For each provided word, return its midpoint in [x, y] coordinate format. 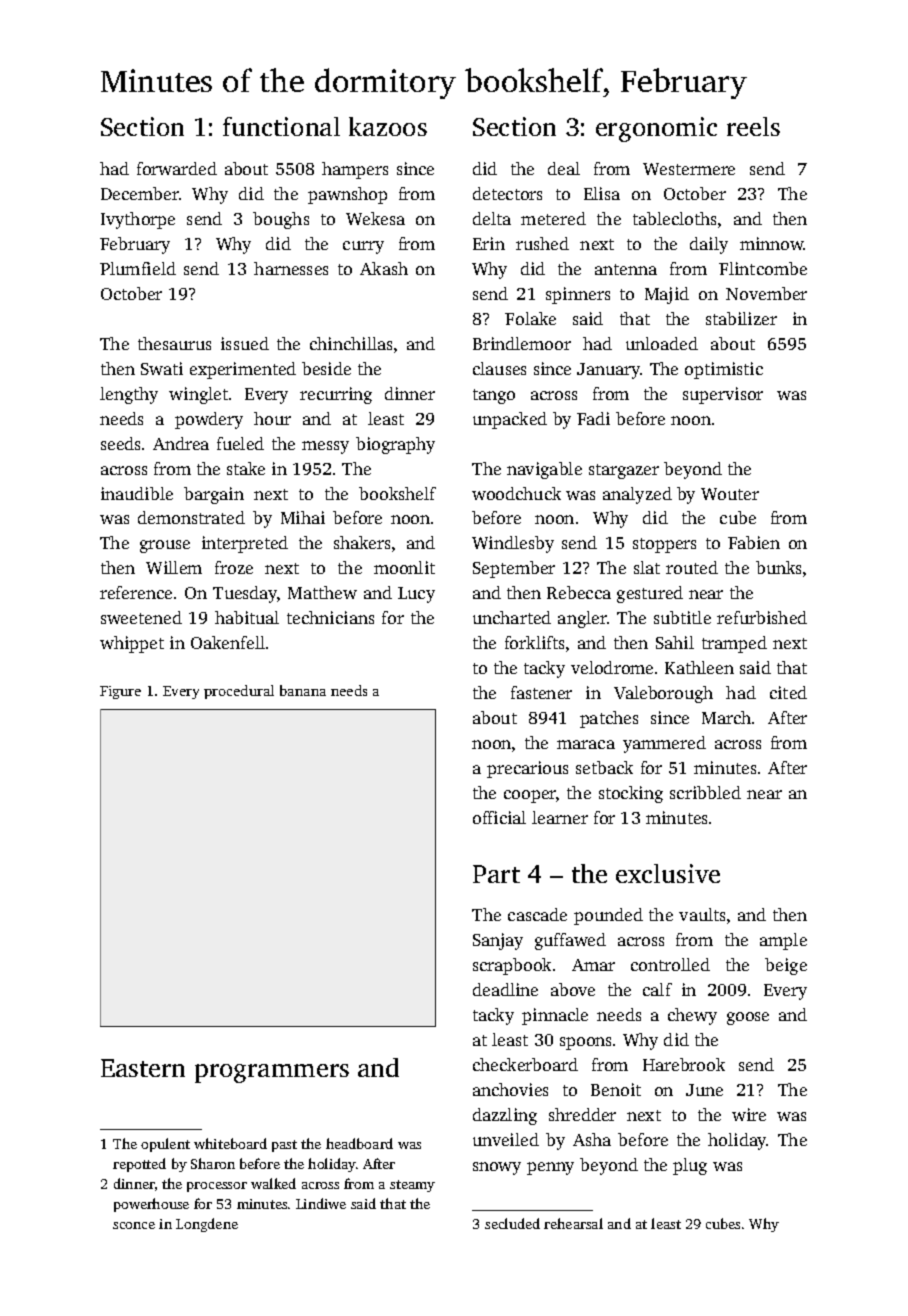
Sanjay [498, 941]
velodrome [612, 667]
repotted [139, 1165]
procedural [239, 692]
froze [234, 567]
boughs [281, 220]
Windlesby [513, 544]
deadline [505, 989]
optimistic [724, 370]
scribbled [705, 792]
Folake [530, 318]
